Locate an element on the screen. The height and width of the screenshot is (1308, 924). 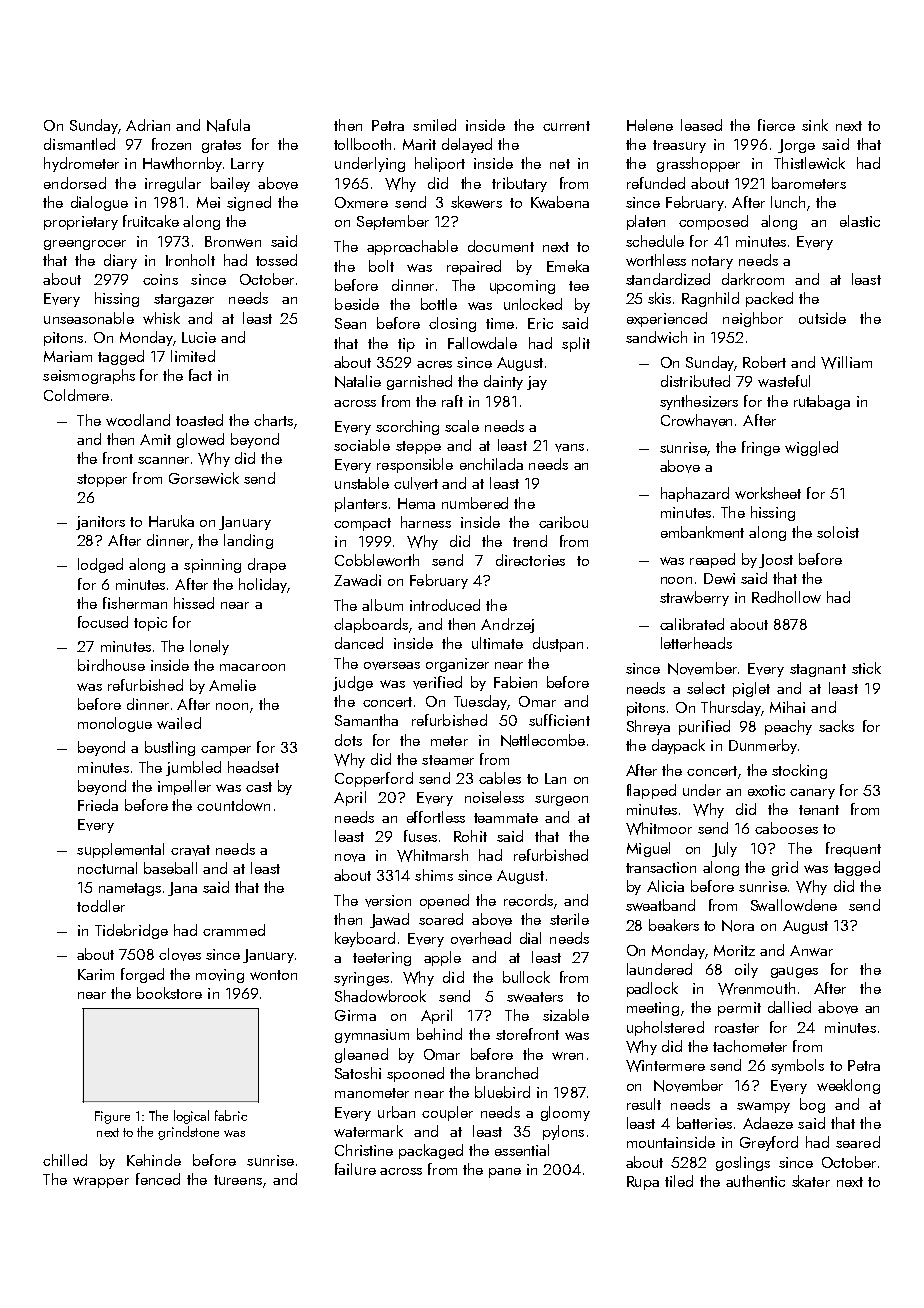
fenced is located at coordinates (158, 1179).
